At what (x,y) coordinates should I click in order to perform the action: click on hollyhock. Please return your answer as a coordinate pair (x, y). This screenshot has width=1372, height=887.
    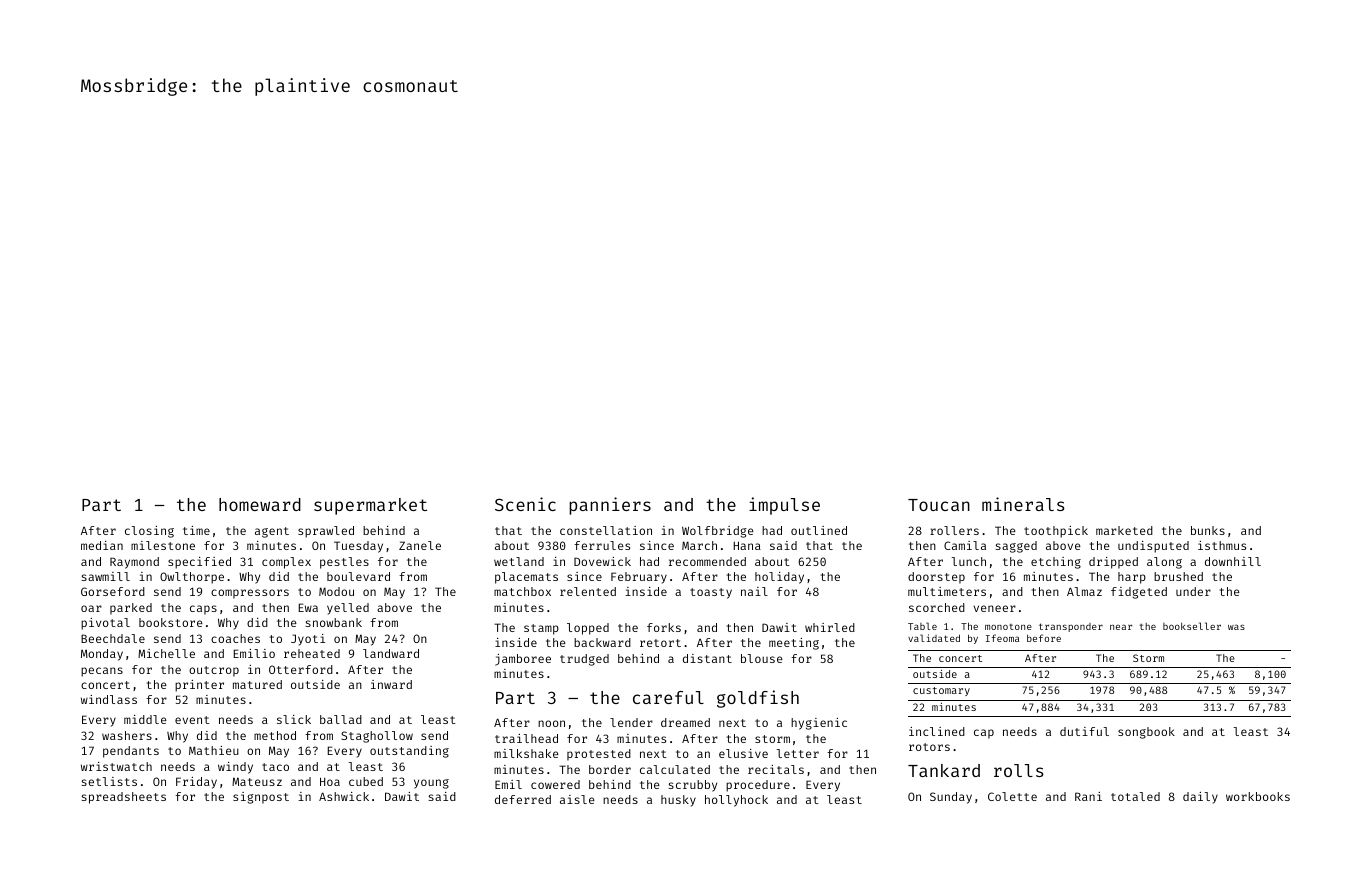
    Looking at the image, I should click on (736, 801).
